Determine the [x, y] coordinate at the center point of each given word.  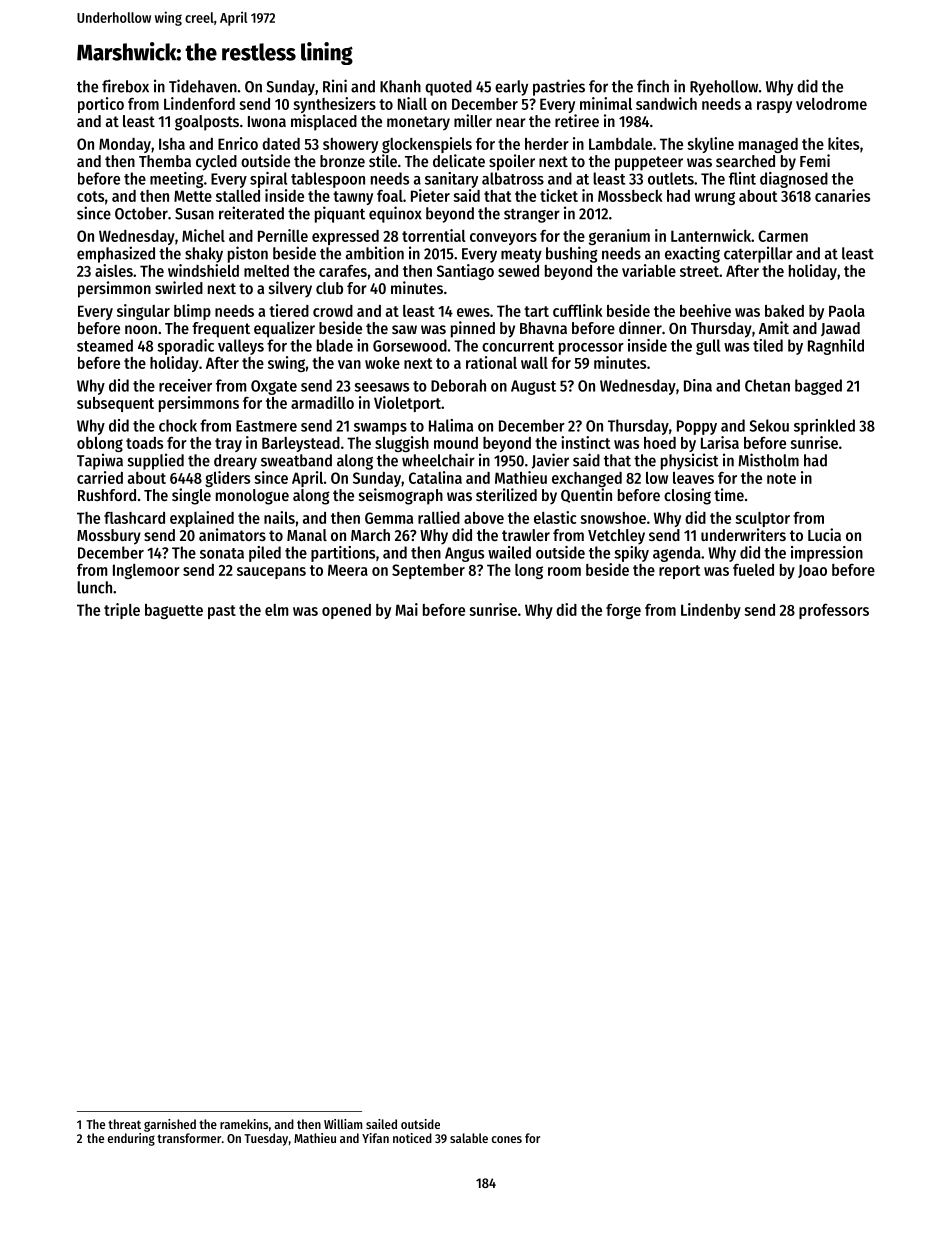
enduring [131, 1139]
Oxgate [274, 387]
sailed [381, 1124]
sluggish [402, 444]
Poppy [697, 427]
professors [834, 611]
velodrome [831, 104]
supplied [156, 461]
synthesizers [334, 105]
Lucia [824, 534]
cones [507, 1139]
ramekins [244, 1124]
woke [382, 363]
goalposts [207, 123]
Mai [407, 609]
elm [276, 610]
